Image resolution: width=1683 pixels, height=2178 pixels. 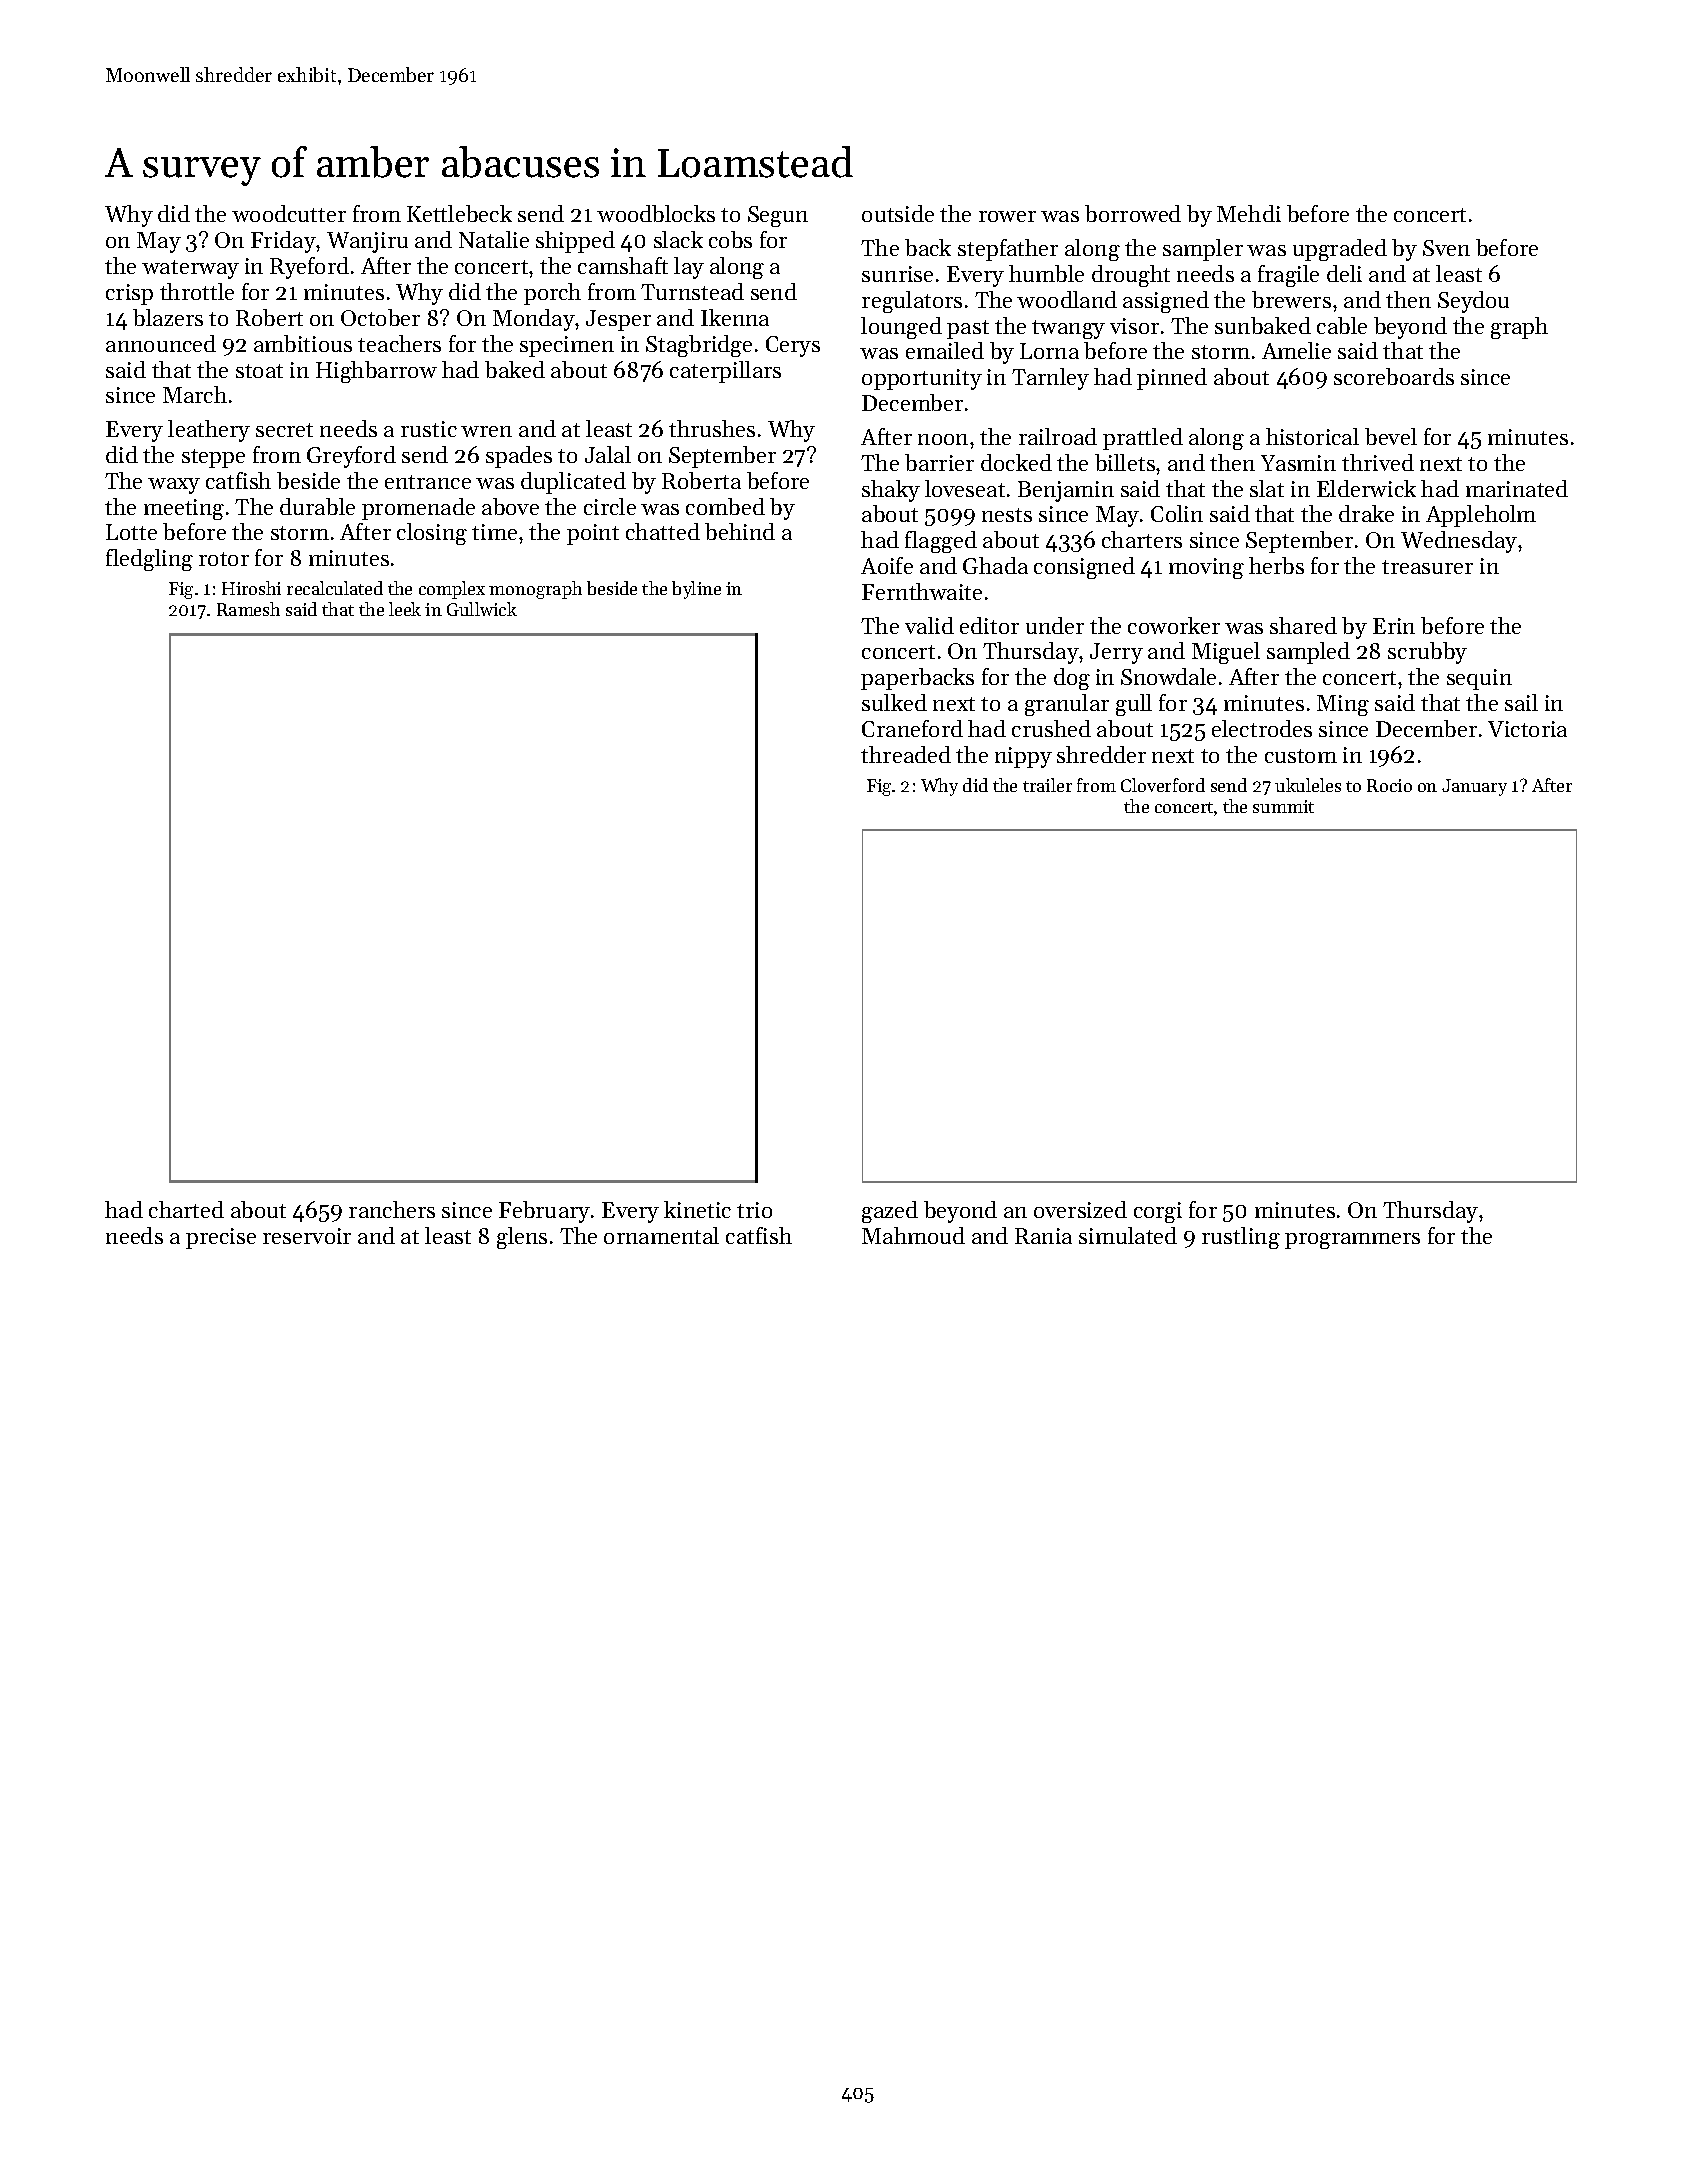 What do you see at coordinates (221, 1238) in the screenshot?
I see `precise` at bounding box center [221, 1238].
